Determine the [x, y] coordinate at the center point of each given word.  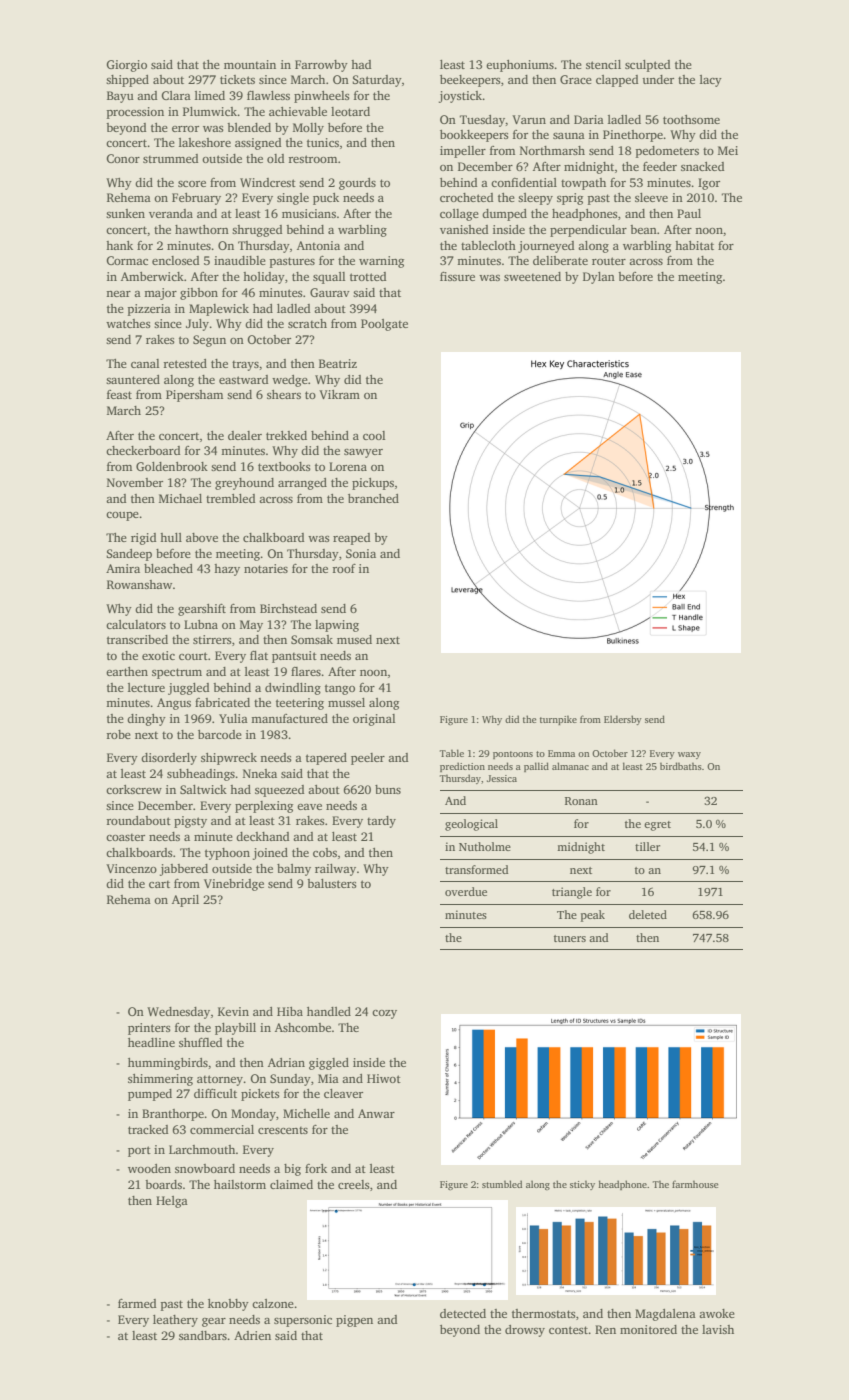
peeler [368, 759]
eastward [244, 379]
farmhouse [695, 1184]
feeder [660, 166]
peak [593, 916]
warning [381, 262]
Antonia [318, 245]
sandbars [203, 1335]
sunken [125, 213]
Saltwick [203, 789]
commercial [222, 1129]
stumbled [502, 1184]
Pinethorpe [633, 136]
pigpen [354, 1321]
